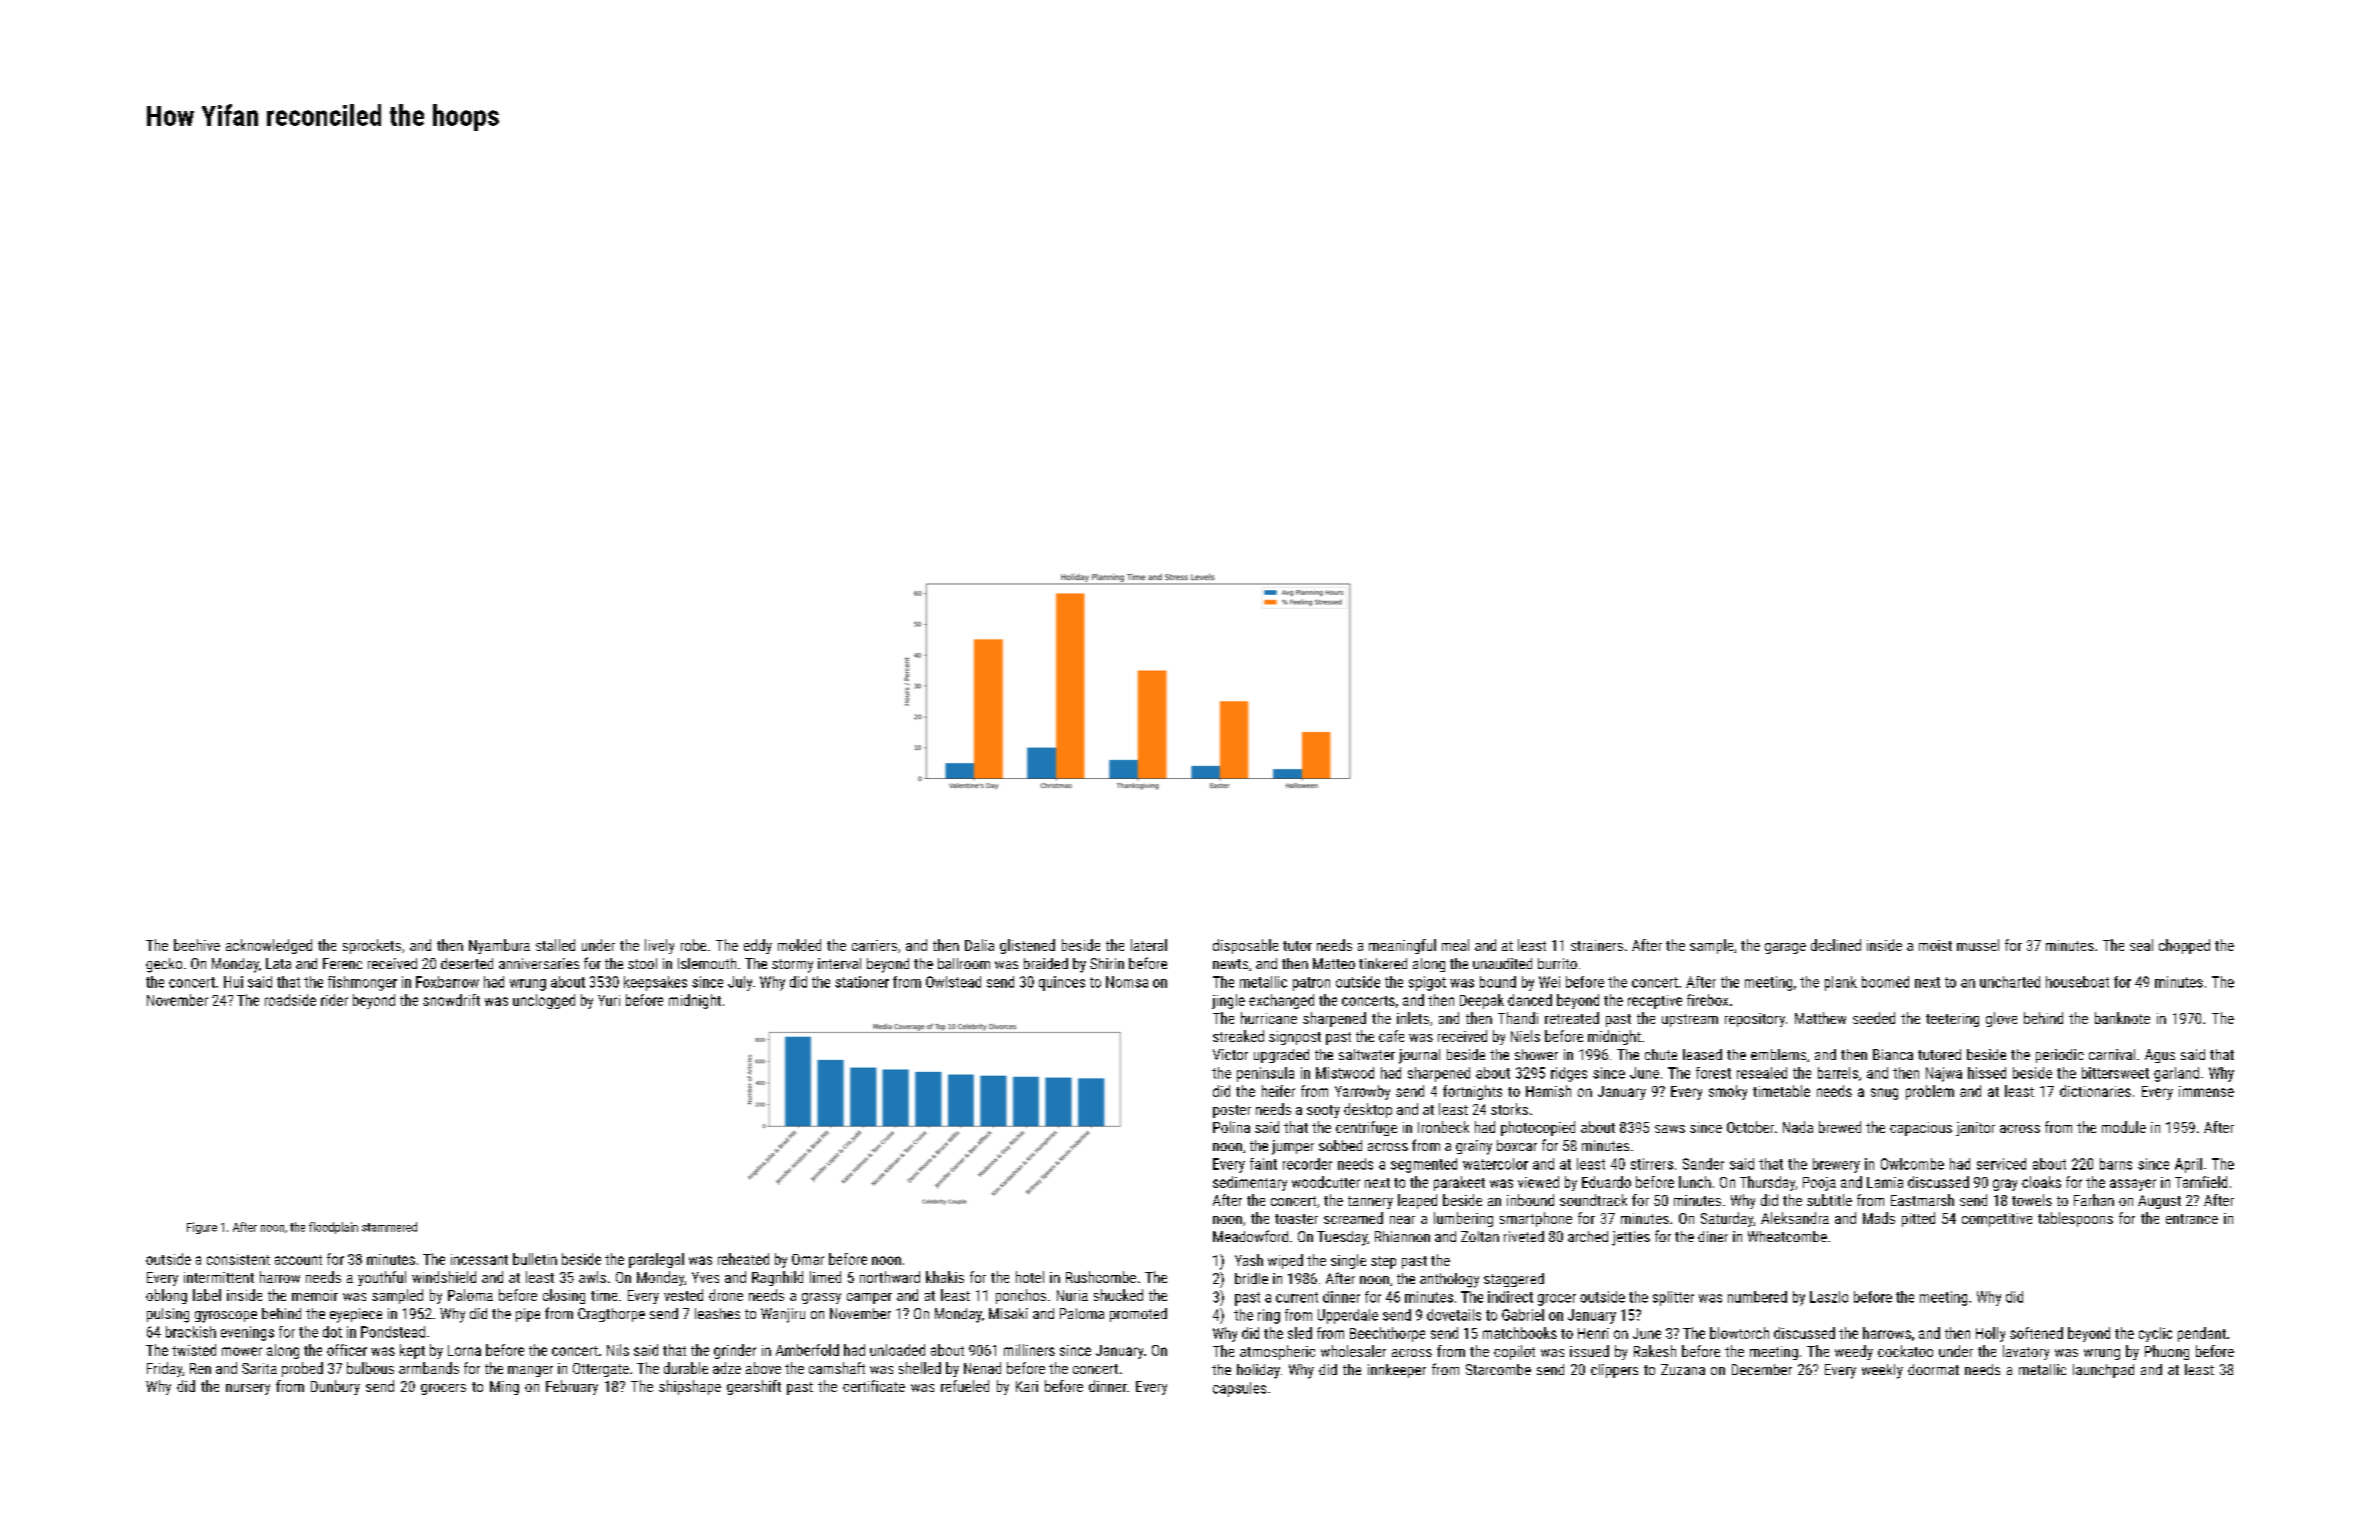  I want to click on stammered, so click(389, 1227).
